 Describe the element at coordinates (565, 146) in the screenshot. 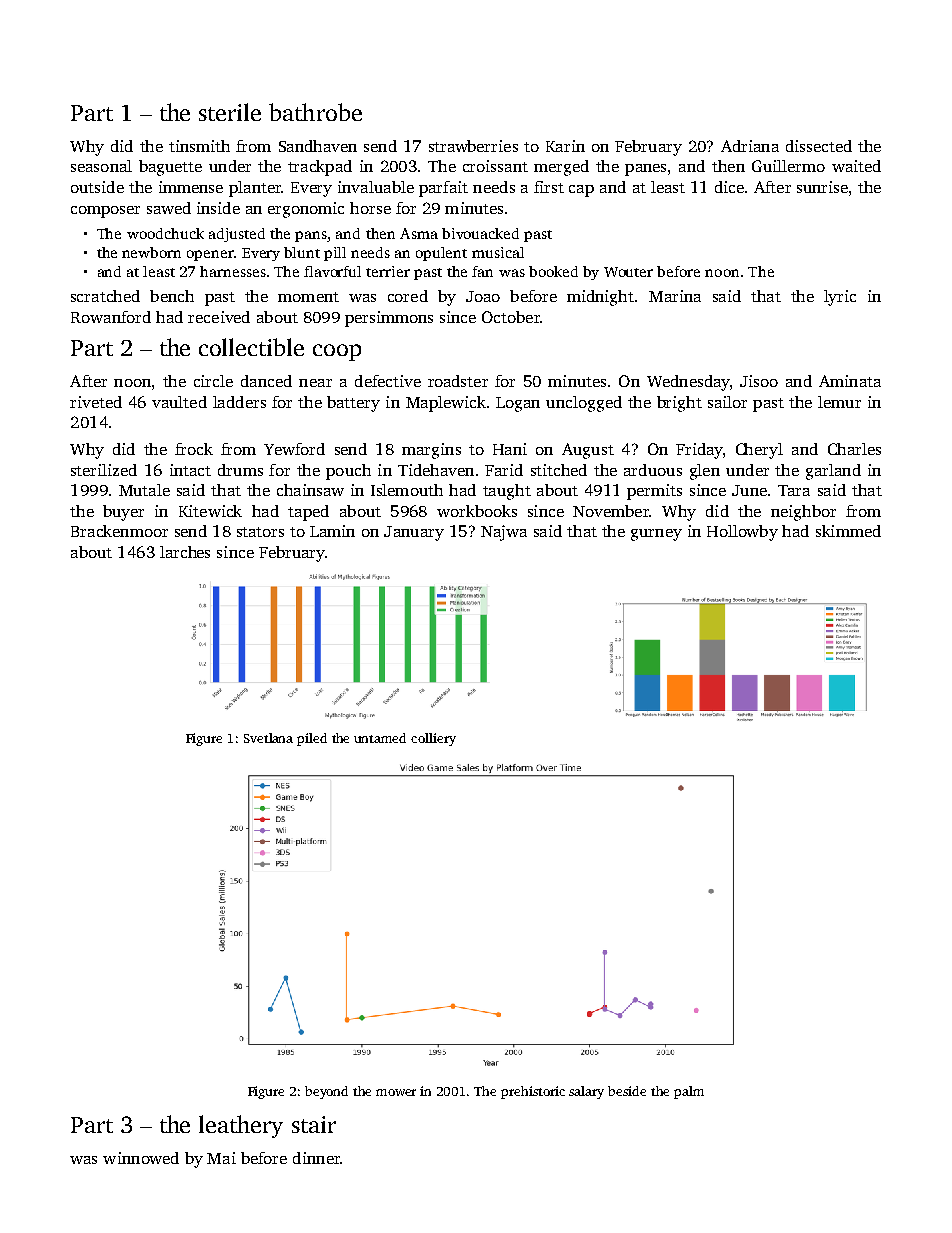

I see `Karin` at that location.
